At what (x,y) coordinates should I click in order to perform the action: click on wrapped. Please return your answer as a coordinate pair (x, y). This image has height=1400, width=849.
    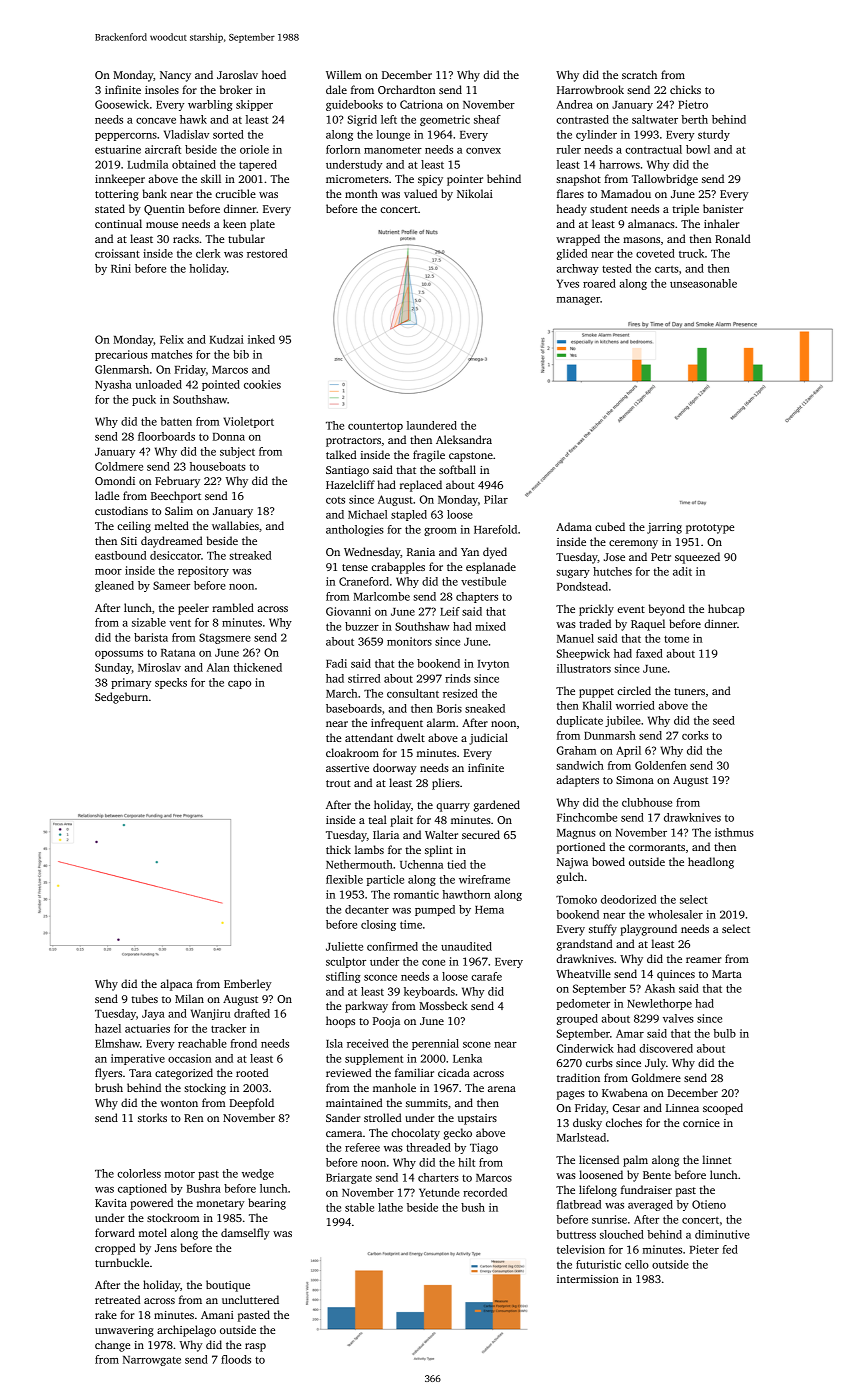
    Looking at the image, I should click on (578, 240).
